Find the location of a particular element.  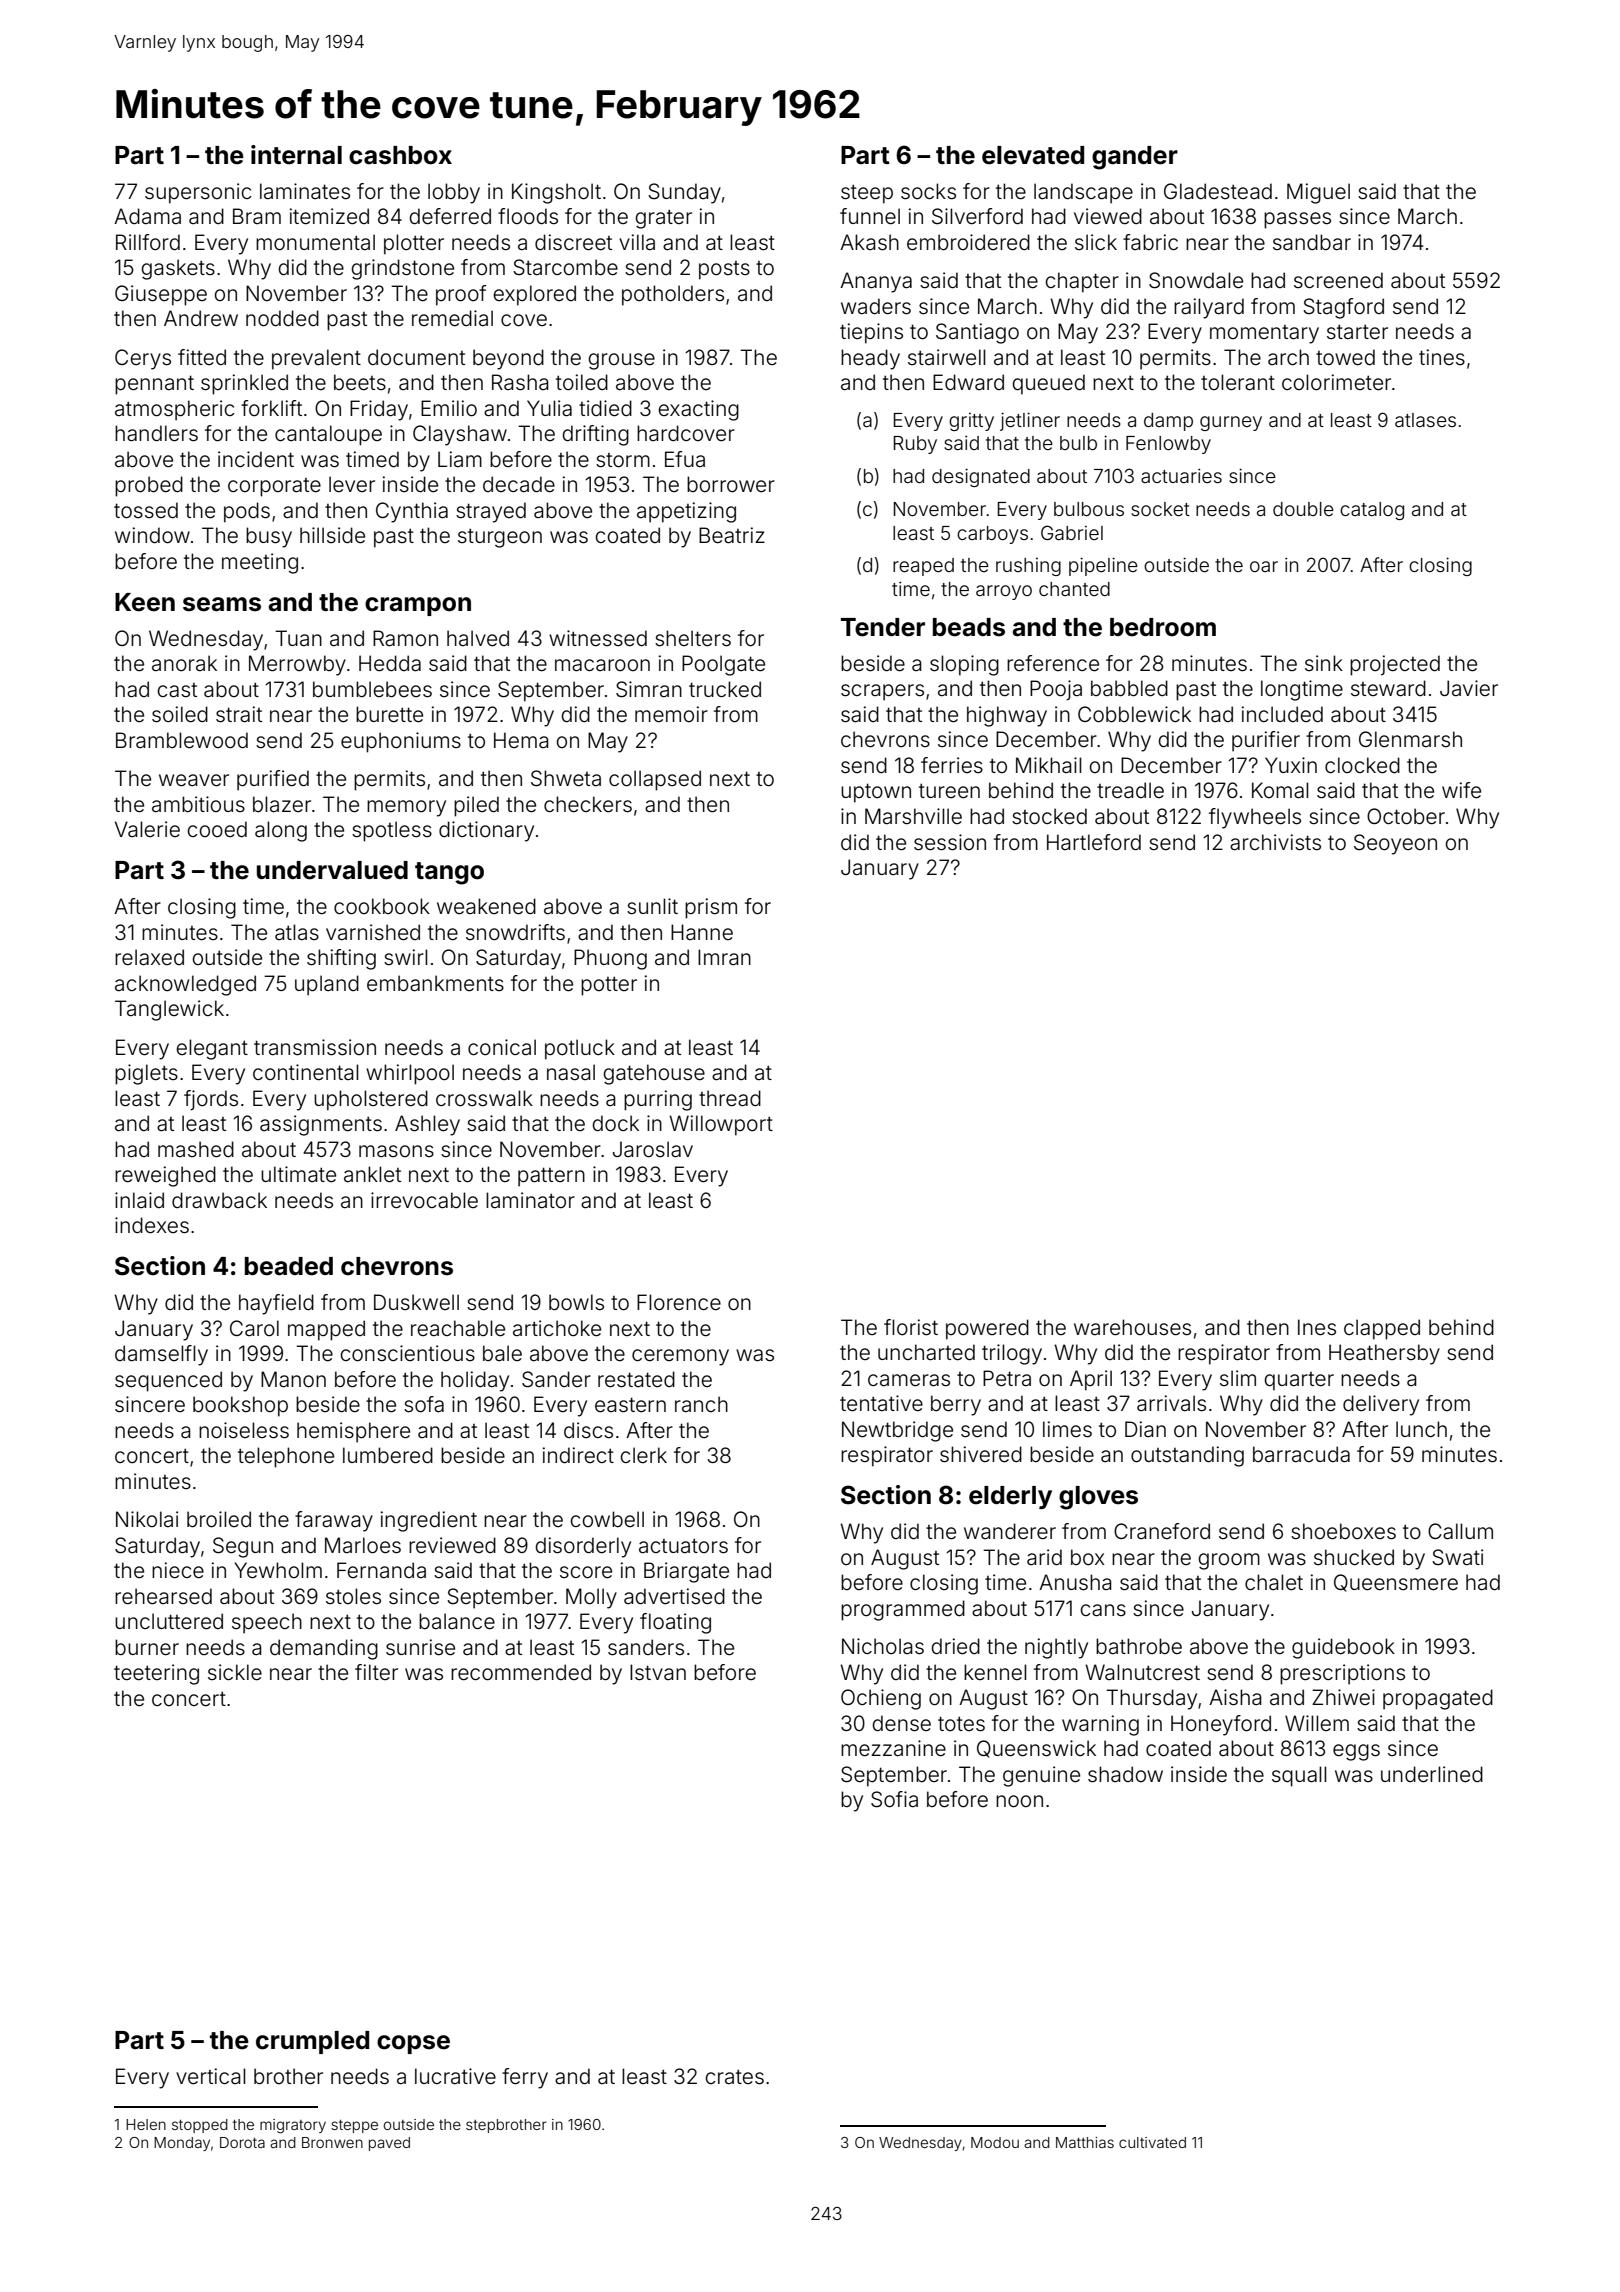

internal is located at coordinates (296, 155).
